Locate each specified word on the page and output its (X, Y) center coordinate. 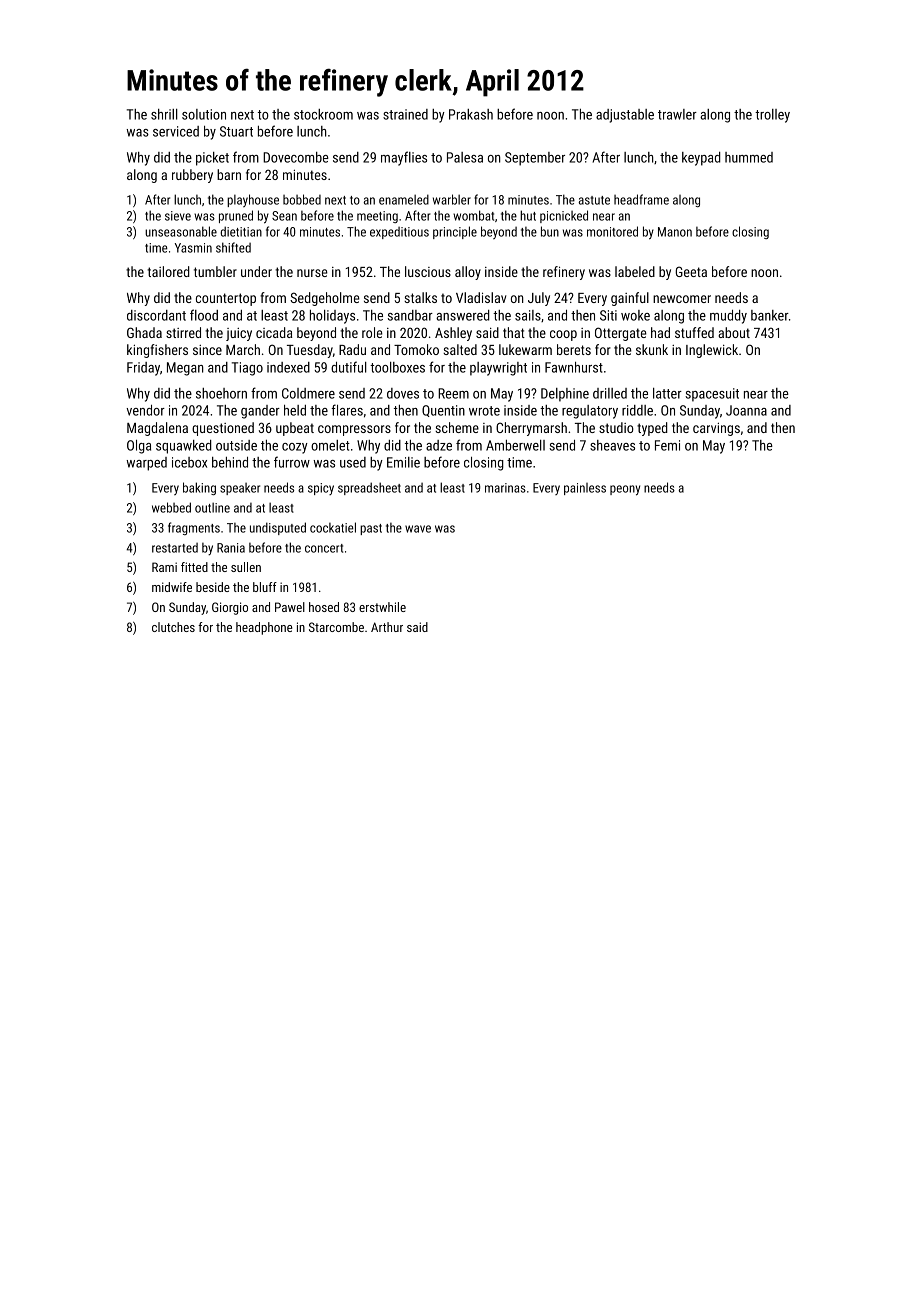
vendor (145, 410)
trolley (772, 116)
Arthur (387, 627)
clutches (173, 627)
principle (455, 232)
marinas (505, 488)
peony (625, 490)
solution (204, 114)
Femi (667, 445)
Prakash (471, 114)
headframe (641, 199)
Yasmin (193, 248)
